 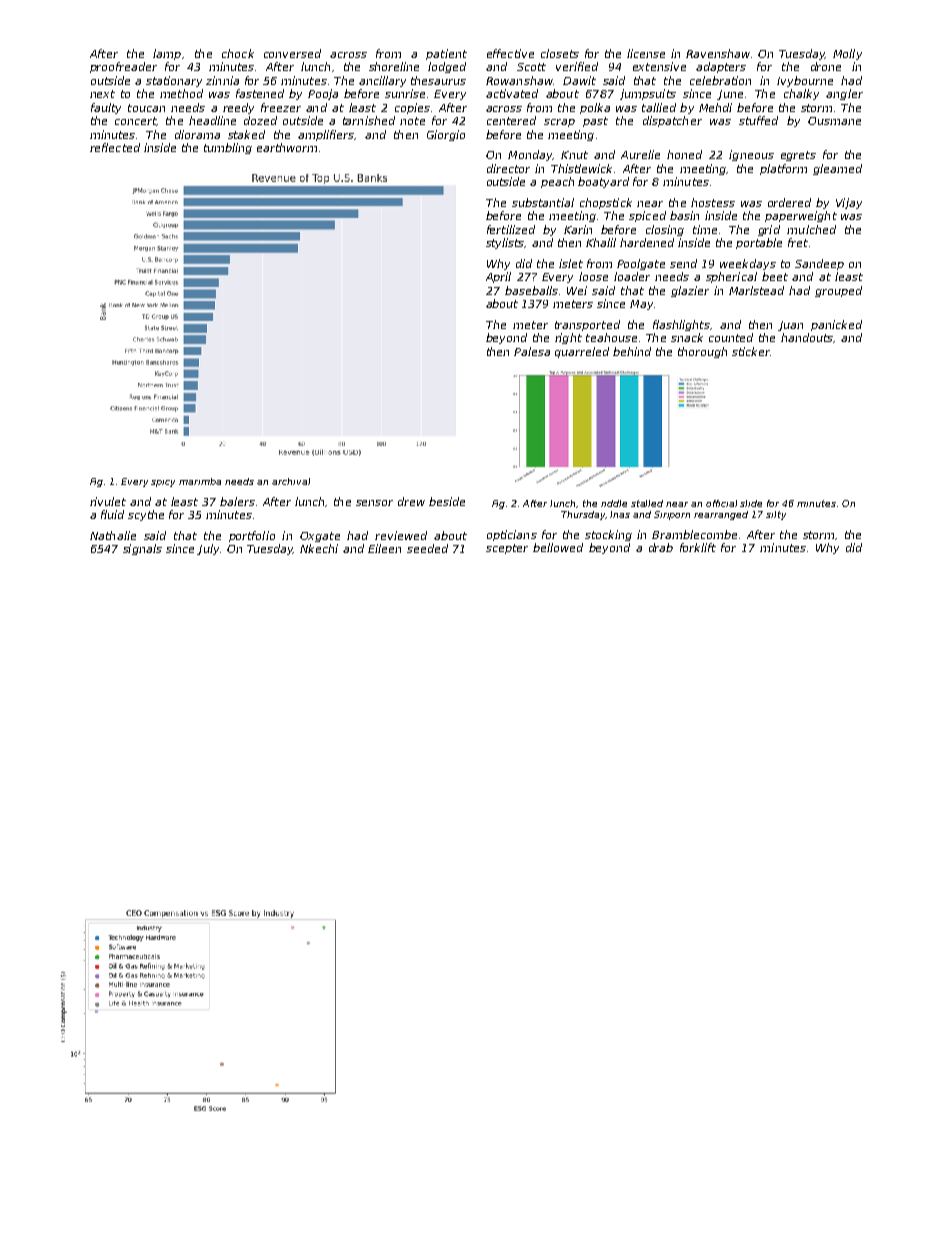 I want to click on patient, so click(x=446, y=54).
